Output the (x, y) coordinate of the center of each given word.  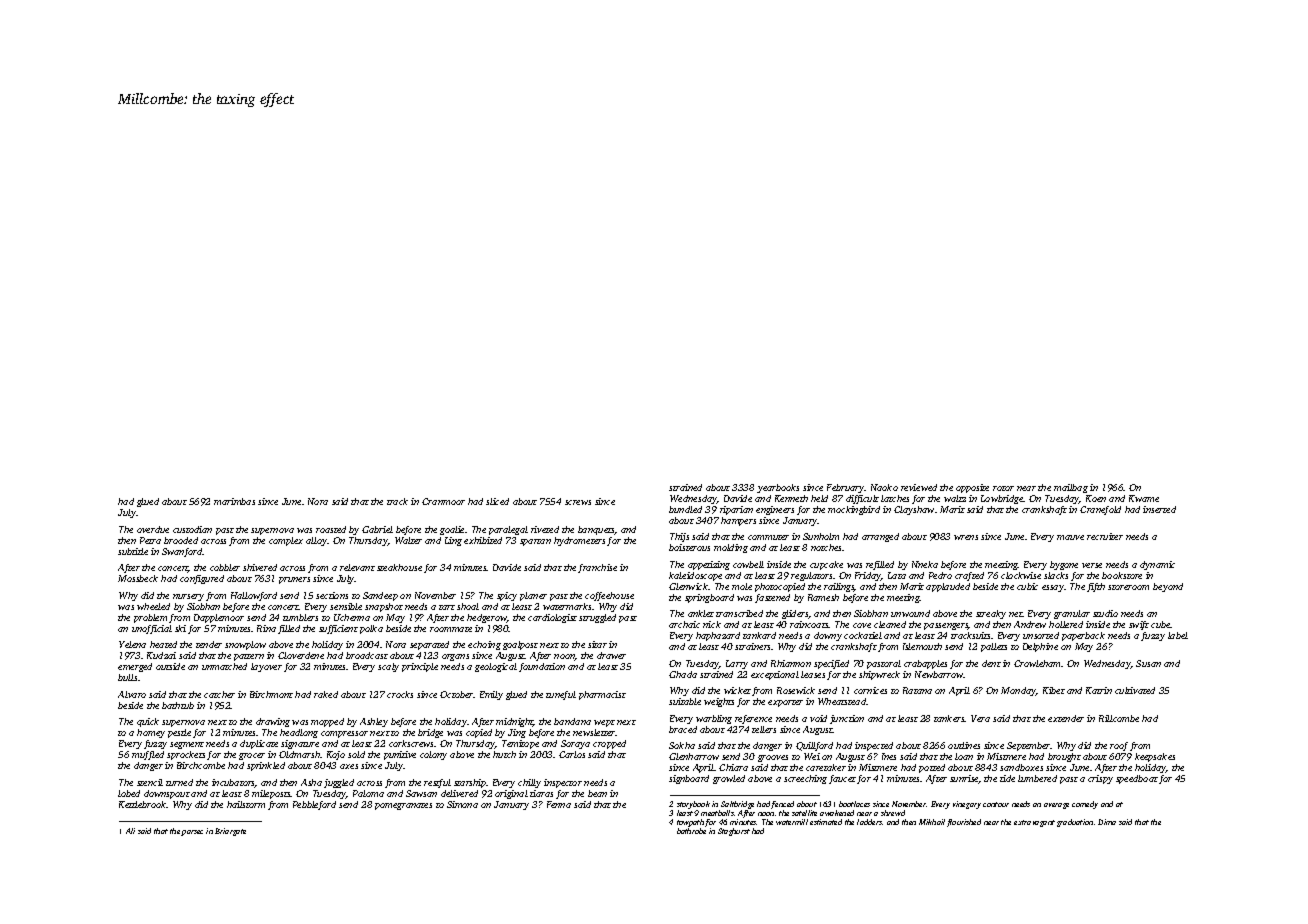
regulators (811, 576)
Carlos (572, 754)
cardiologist (552, 618)
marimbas (234, 501)
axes (349, 766)
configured (202, 579)
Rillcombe (1119, 718)
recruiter (1105, 536)
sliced (497, 501)
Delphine (1040, 647)
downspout (167, 794)
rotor (1003, 488)
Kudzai (161, 655)
